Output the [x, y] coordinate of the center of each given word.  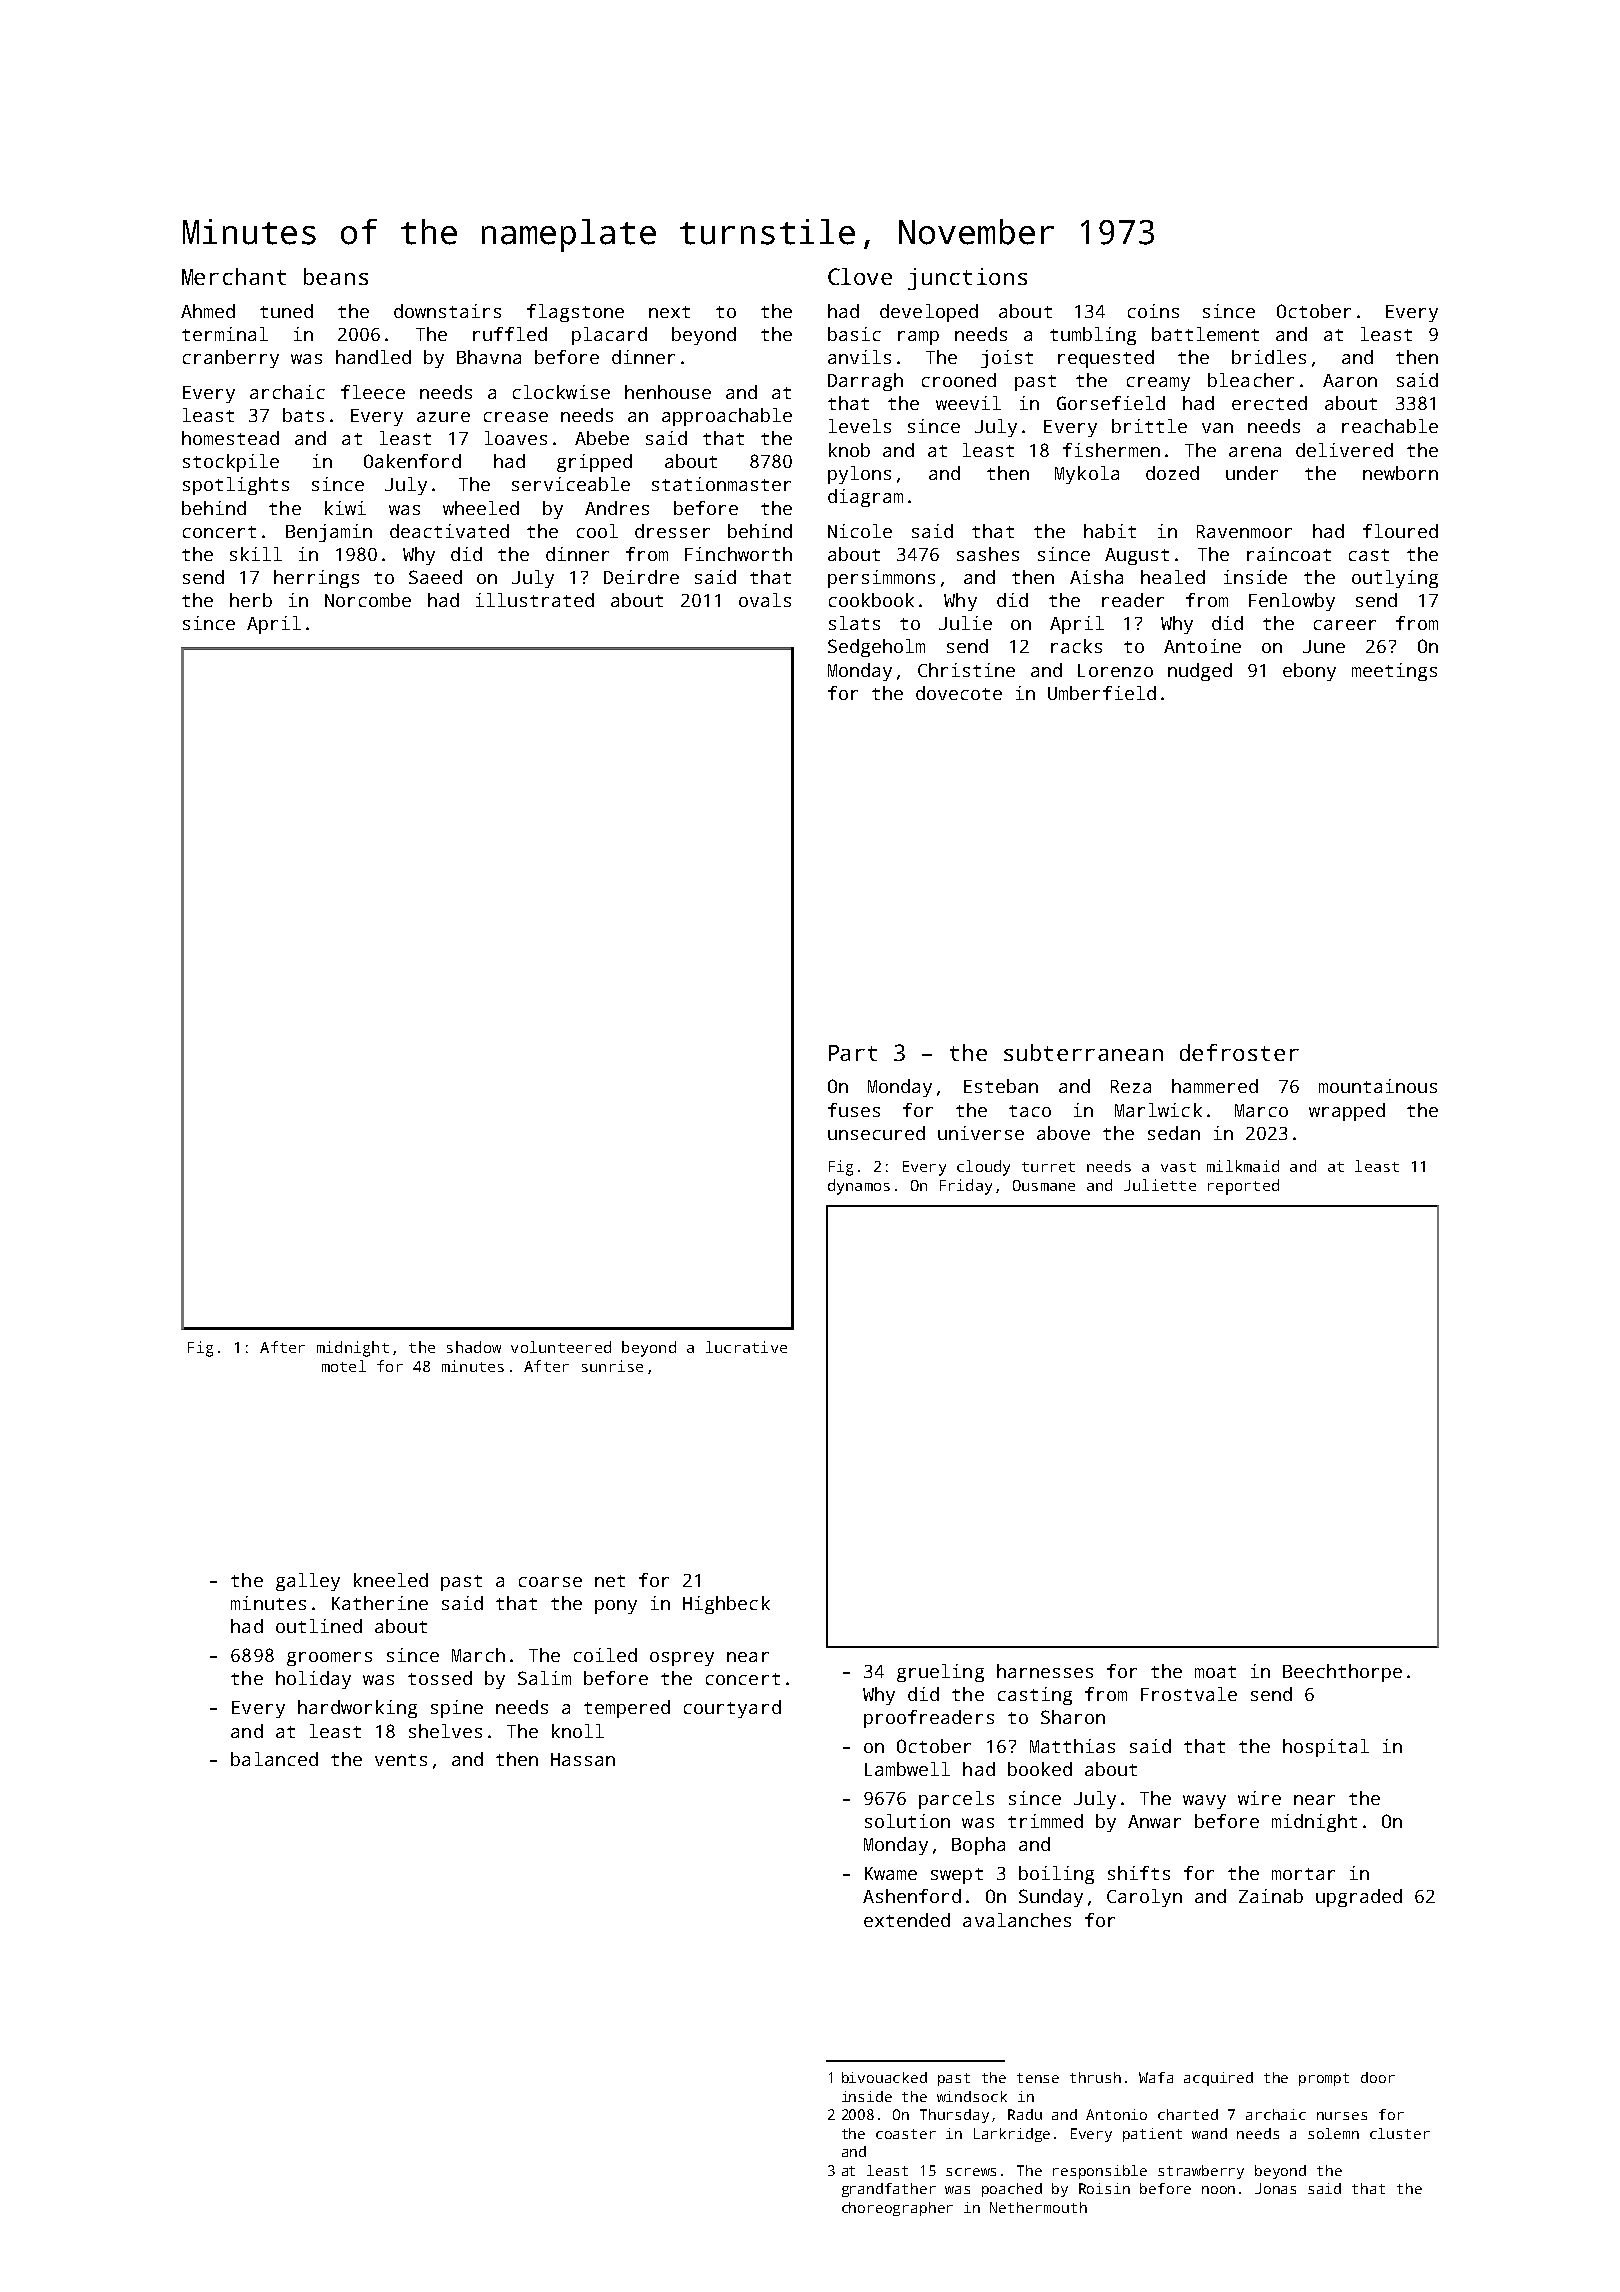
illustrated [535, 600]
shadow [474, 1347]
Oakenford [412, 461]
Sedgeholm [876, 648]
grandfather [889, 2190]
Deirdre [641, 577]
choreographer [897, 2209]
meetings [1394, 672]
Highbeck [726, 1605]
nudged [1200, 672]
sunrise [612, 1366]
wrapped [1347, 1112]
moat [1215, 1672]
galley [308, 1582]
